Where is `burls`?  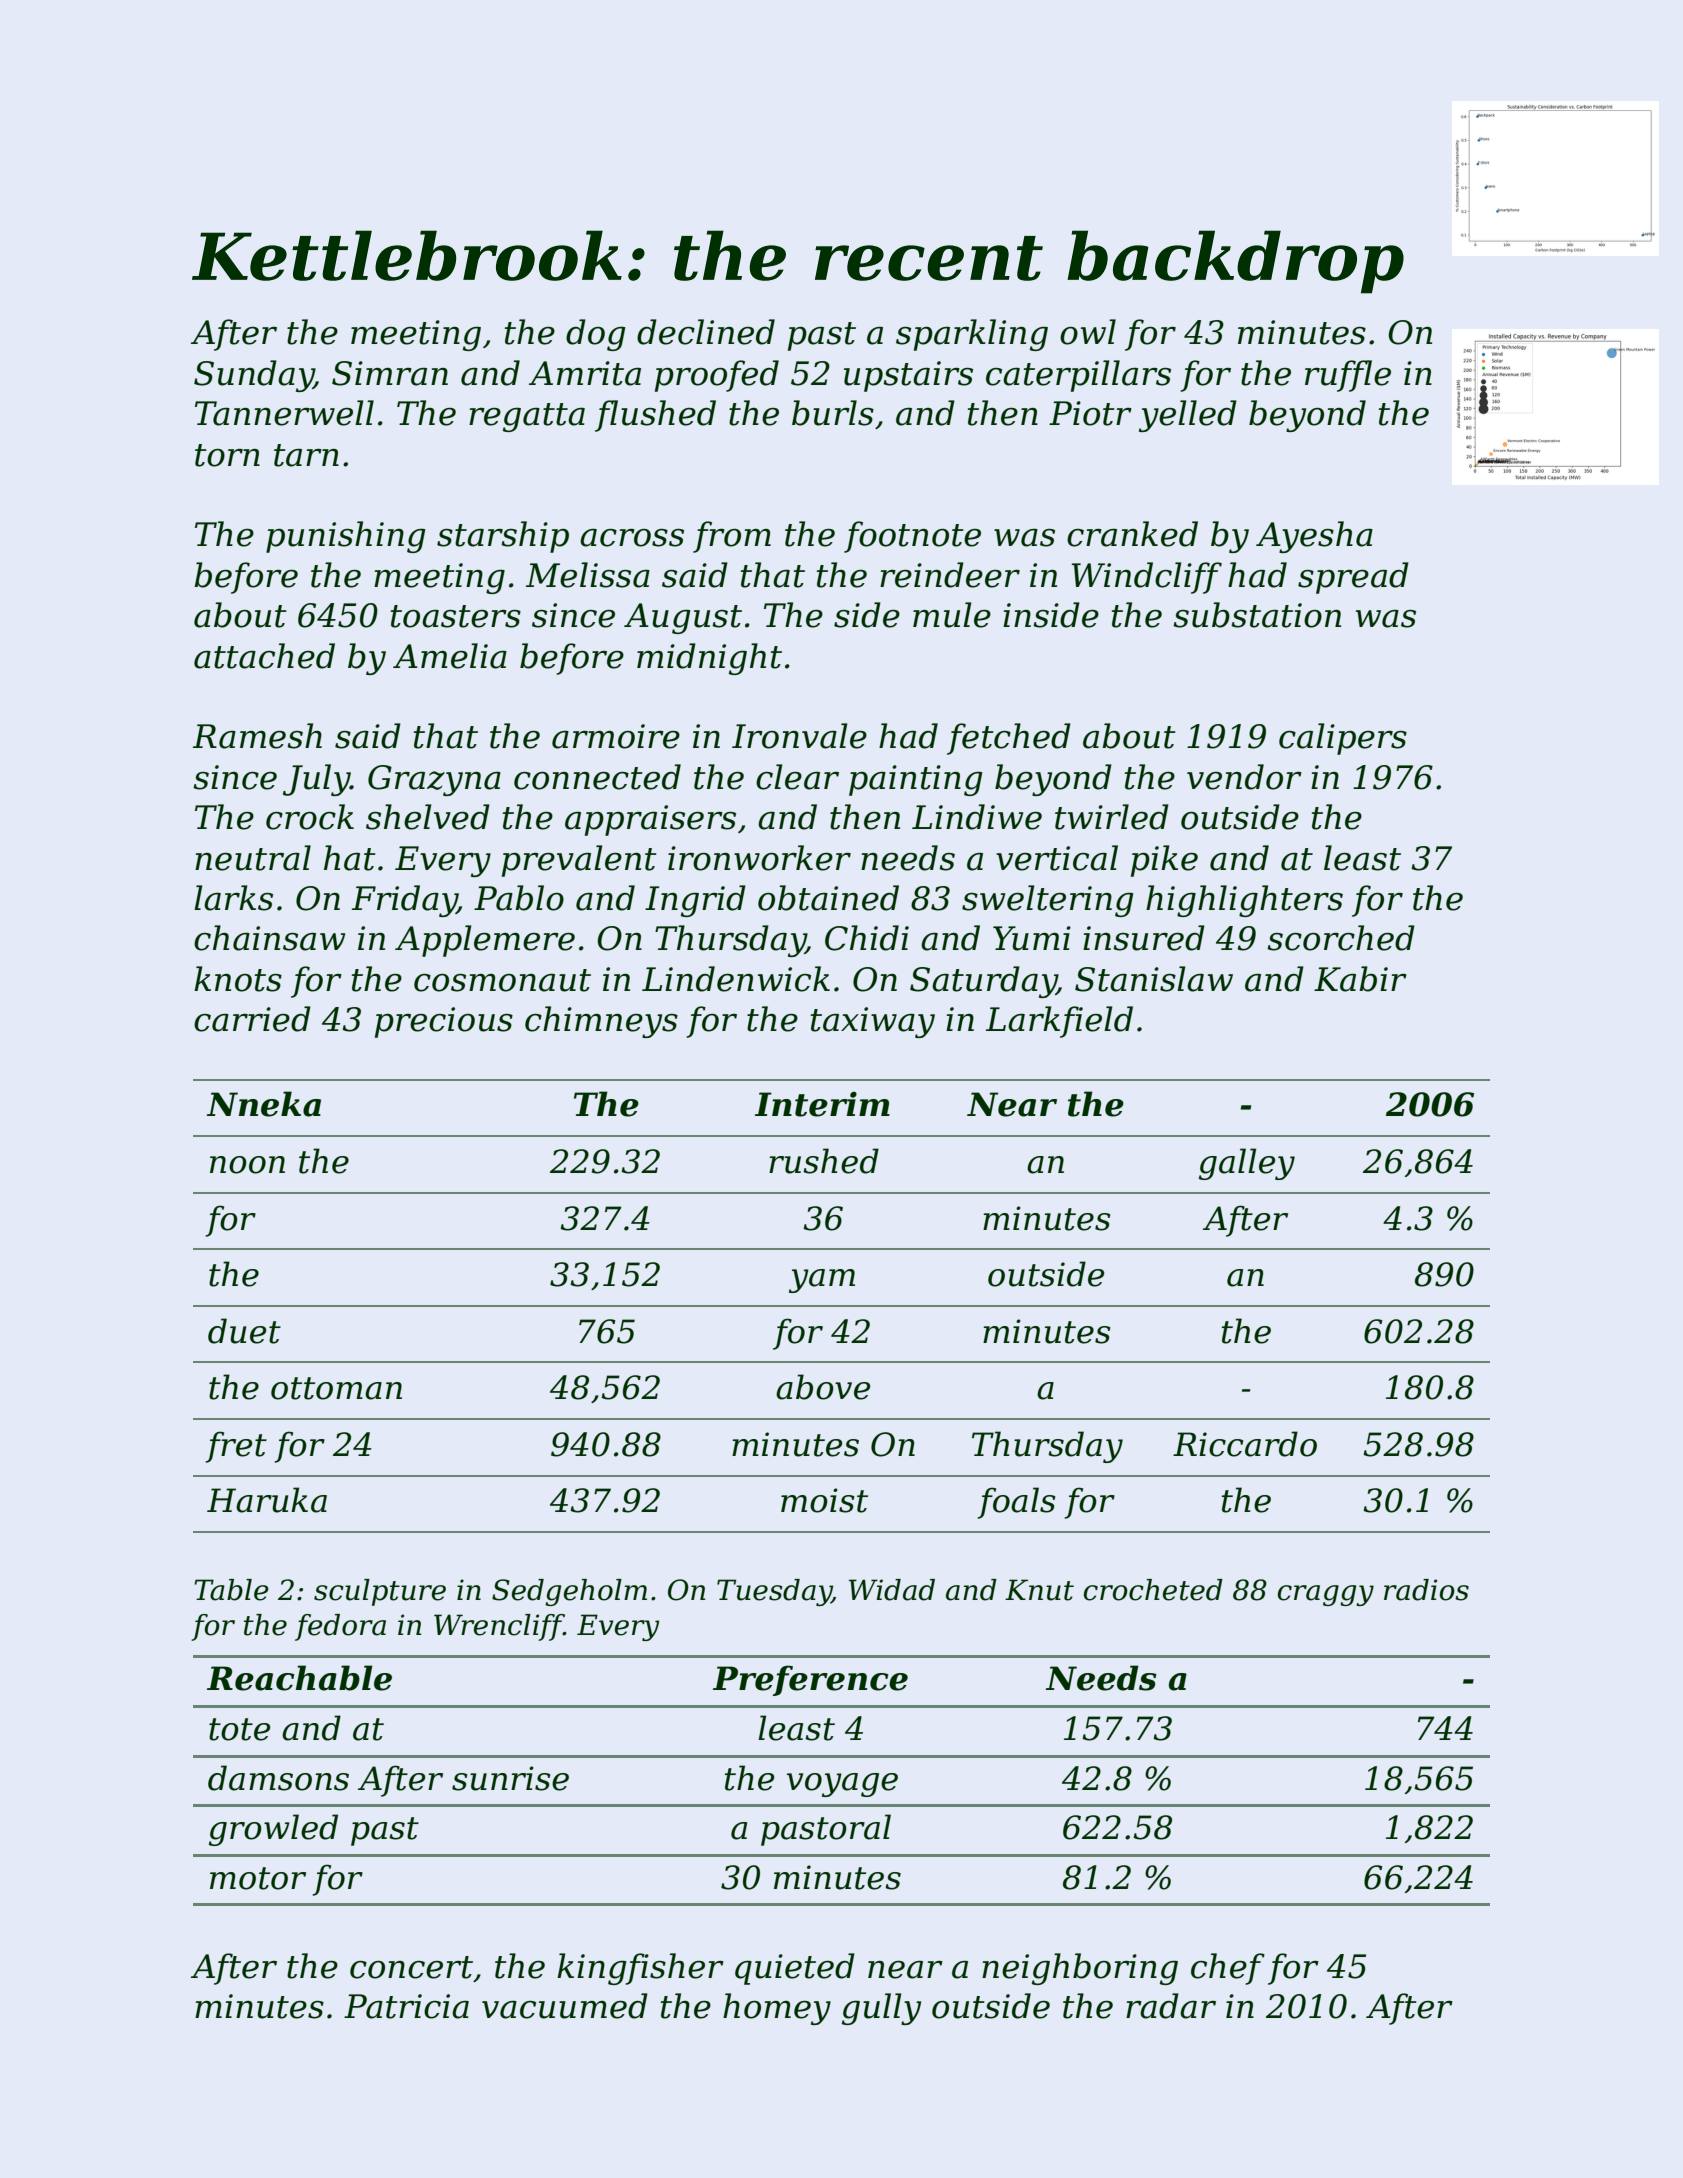 burls is located at coordinates (833, 413).
